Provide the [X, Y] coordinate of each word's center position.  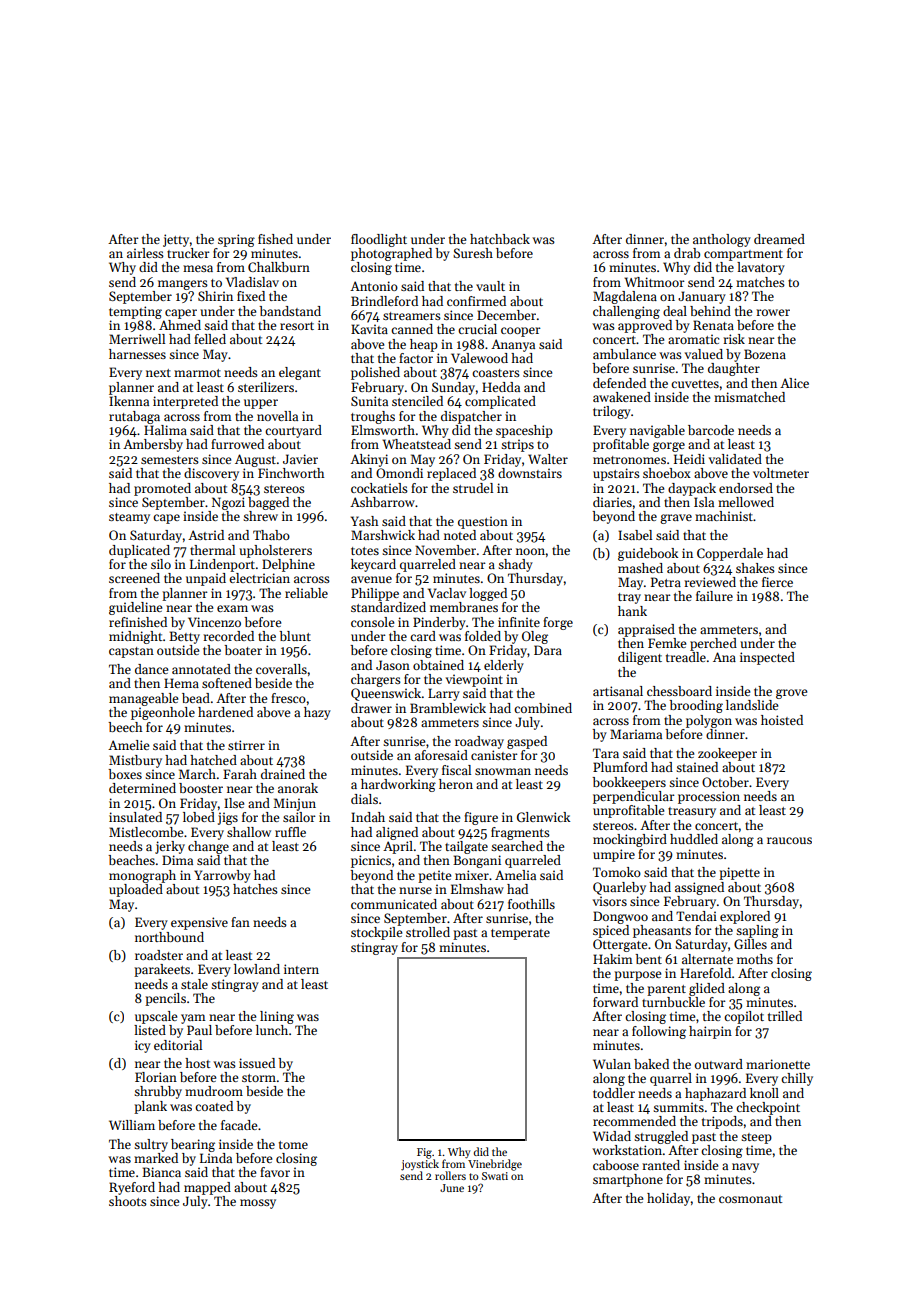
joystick [420, 1165]
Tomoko [617, 872]
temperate [520, 934]
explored [745, 917]
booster [201, 788]
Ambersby [153, 445]
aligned [397, 833]
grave [676, 519]
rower [773, 312]
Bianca [161, 1172]
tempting [135, 312]
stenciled [417, 401]
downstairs [530, 473]
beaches [131, 860]
